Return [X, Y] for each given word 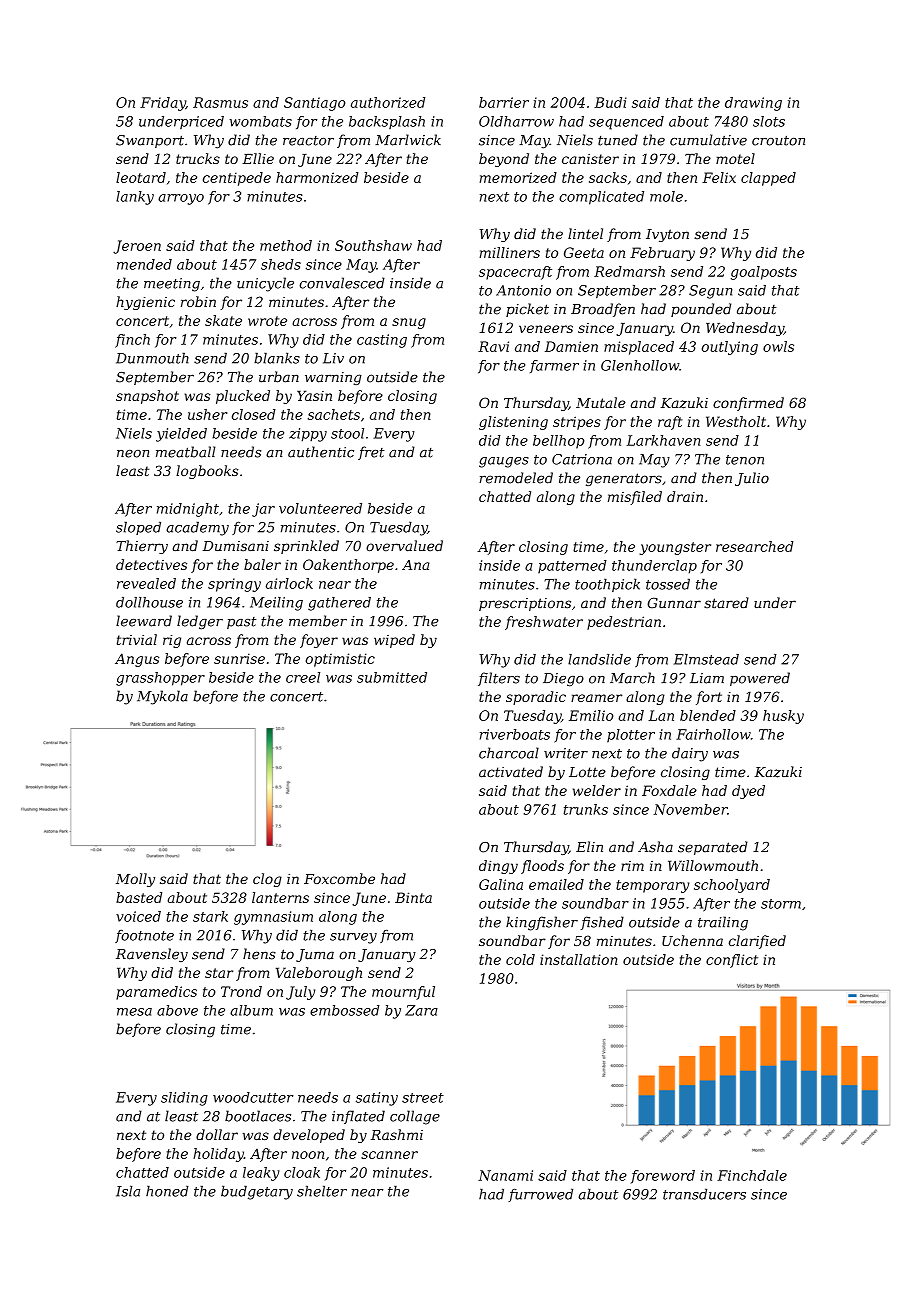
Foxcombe [339, 878]
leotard [141, 177]
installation [579, 959]
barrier [504, 102]
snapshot [147, 397]
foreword [663, 1177]
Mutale [601, 402]
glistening [513, 423]
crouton [778, 140]
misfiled [635, 498]
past [241, 623]
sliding [184, 1099]
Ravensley [152, 955]
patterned [572, 567]
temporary [652, 886]
